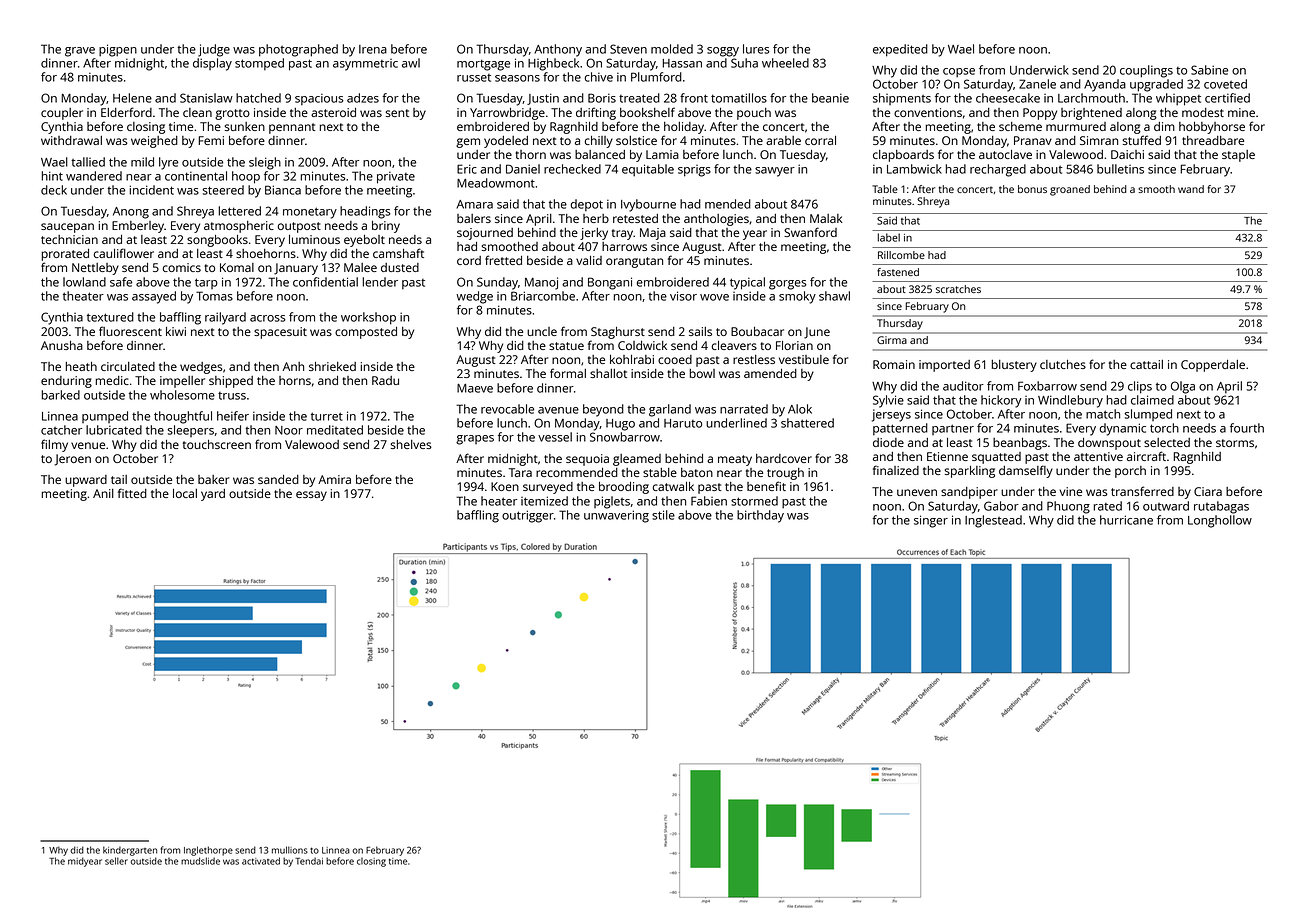 This screenshot has width=1308, height=924. What do you see at coordinates (319, 99) in the screenshot?
I see `spacious` at bounding box center [319, 99].
